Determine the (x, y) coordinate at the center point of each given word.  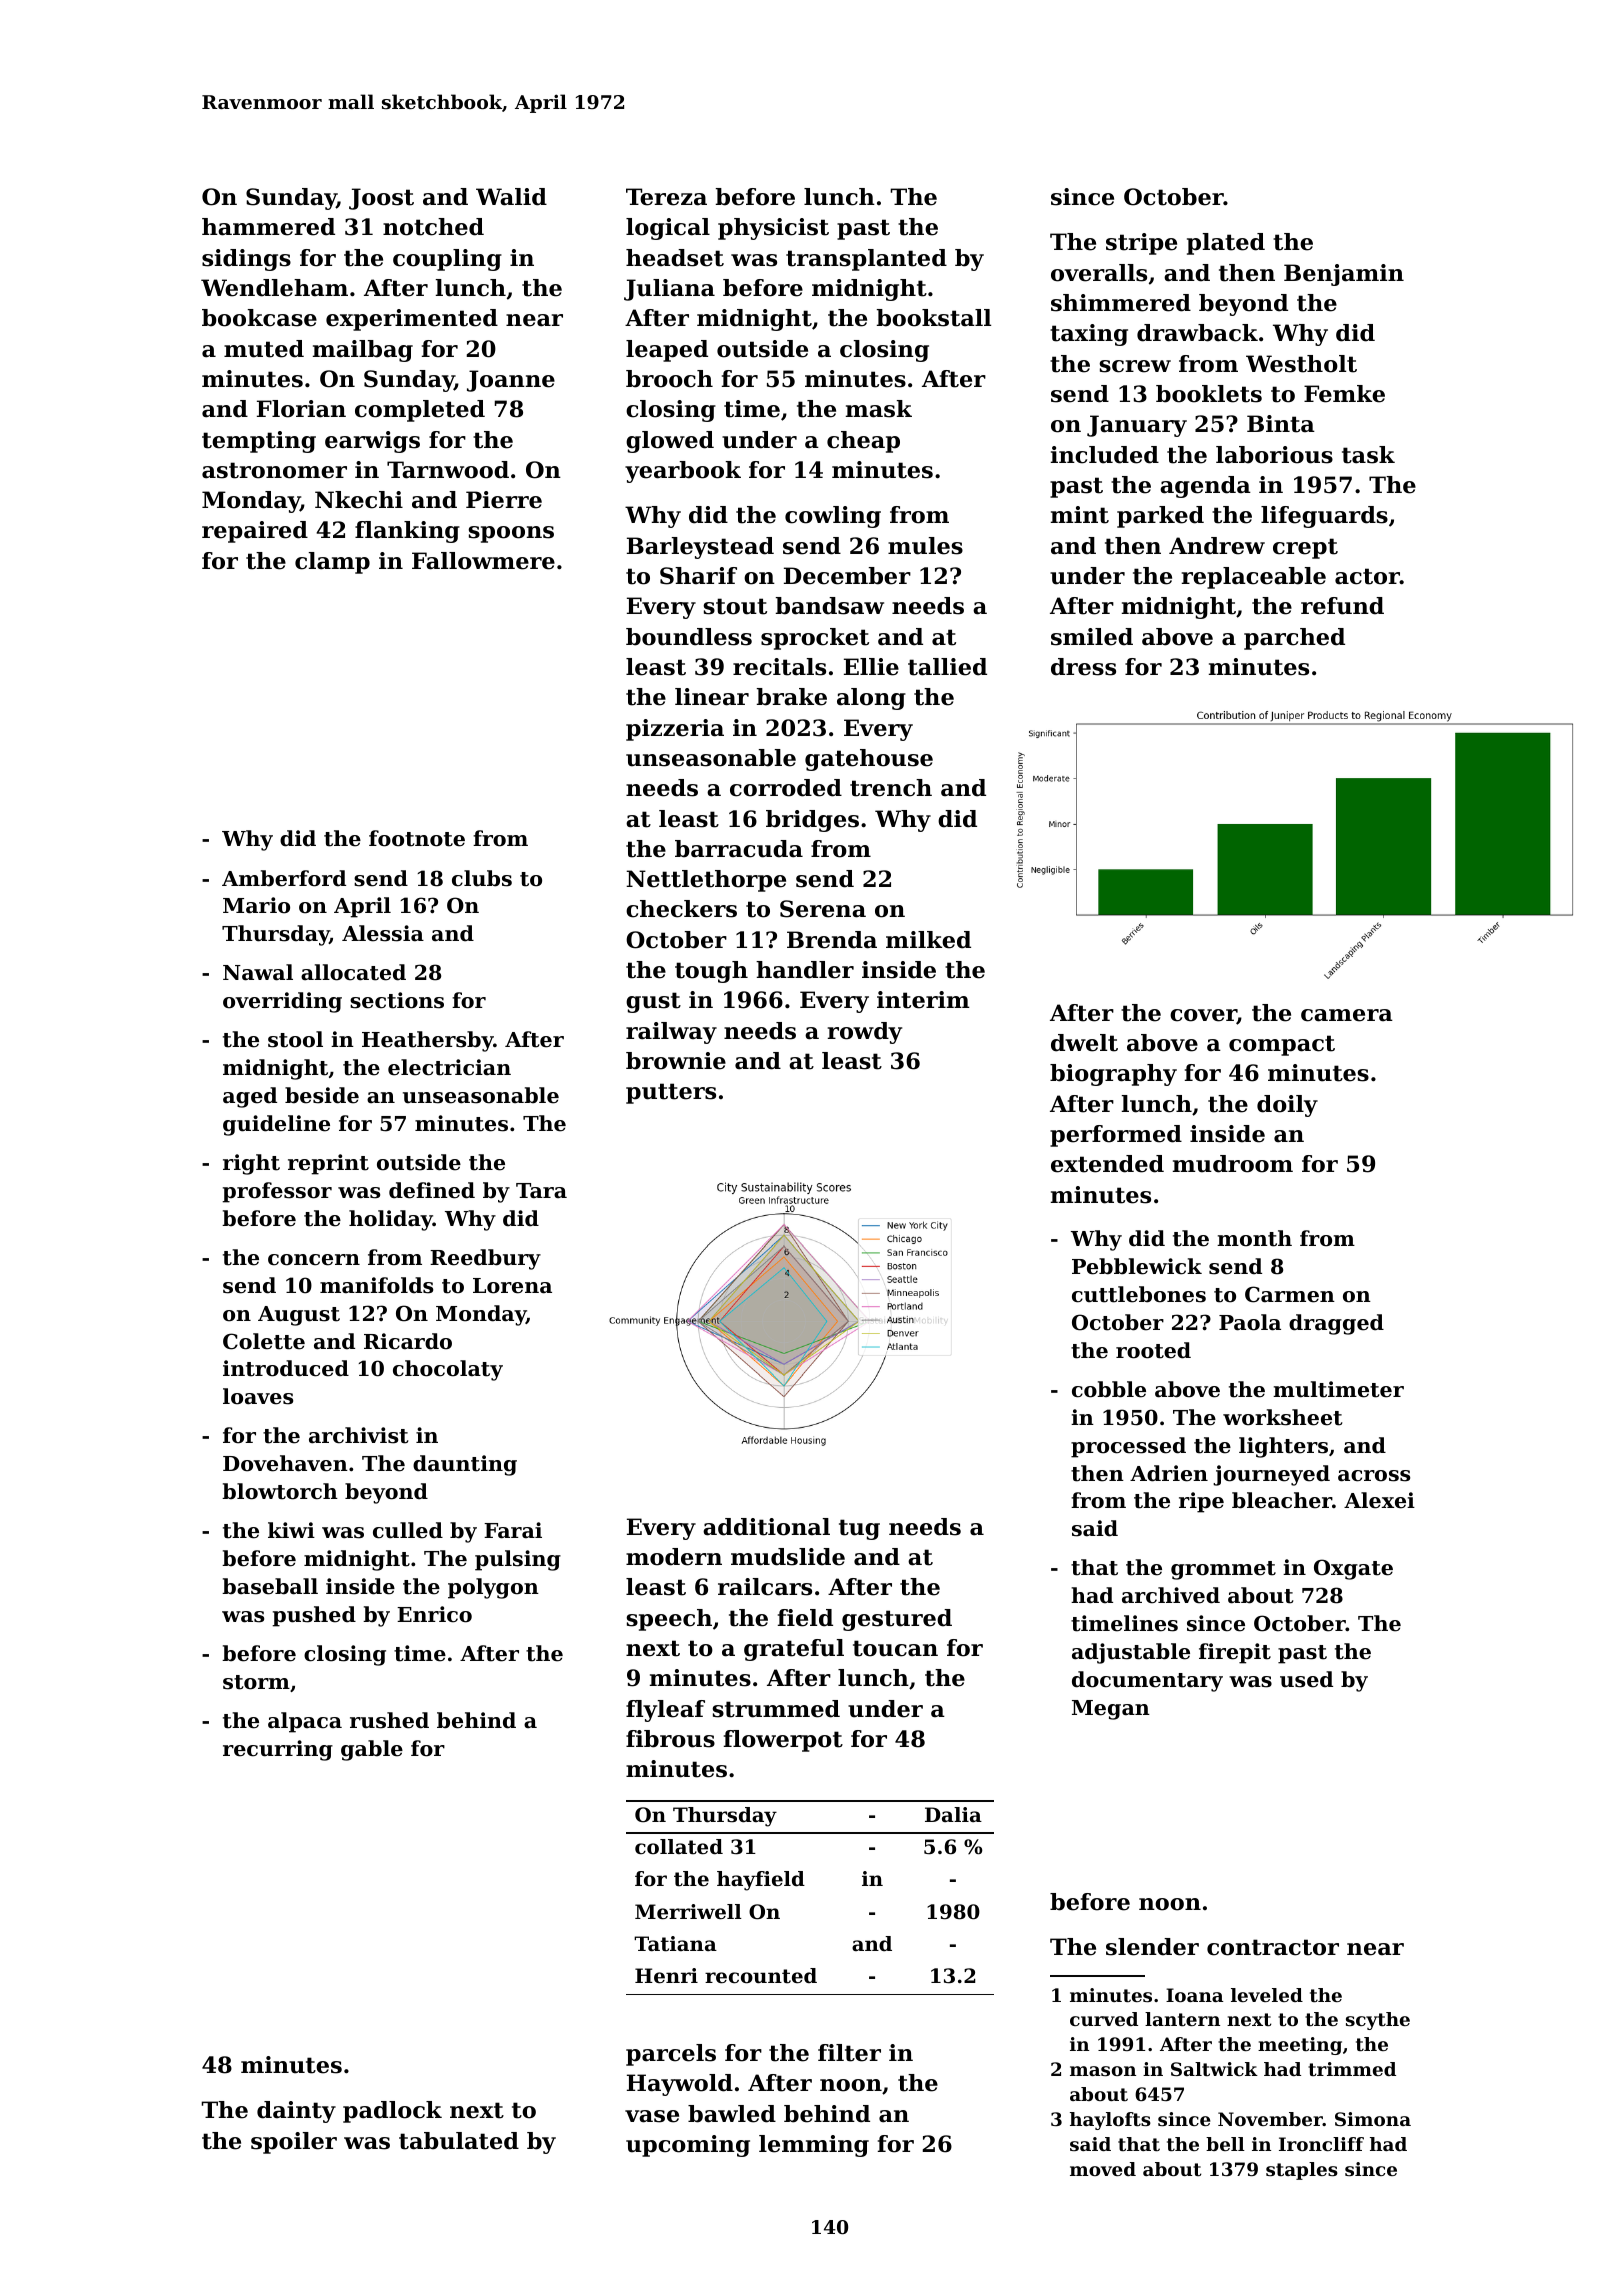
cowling (833, 517)
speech (669, 1620)
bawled (732, 2114)
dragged (1336, 1324)
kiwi (291, 1530)
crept (1305, 548)
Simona (1373, 2119)
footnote (417, 838)
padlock (392, 2112)
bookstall (934, 318)
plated (1226, 244)
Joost (381, 199)
